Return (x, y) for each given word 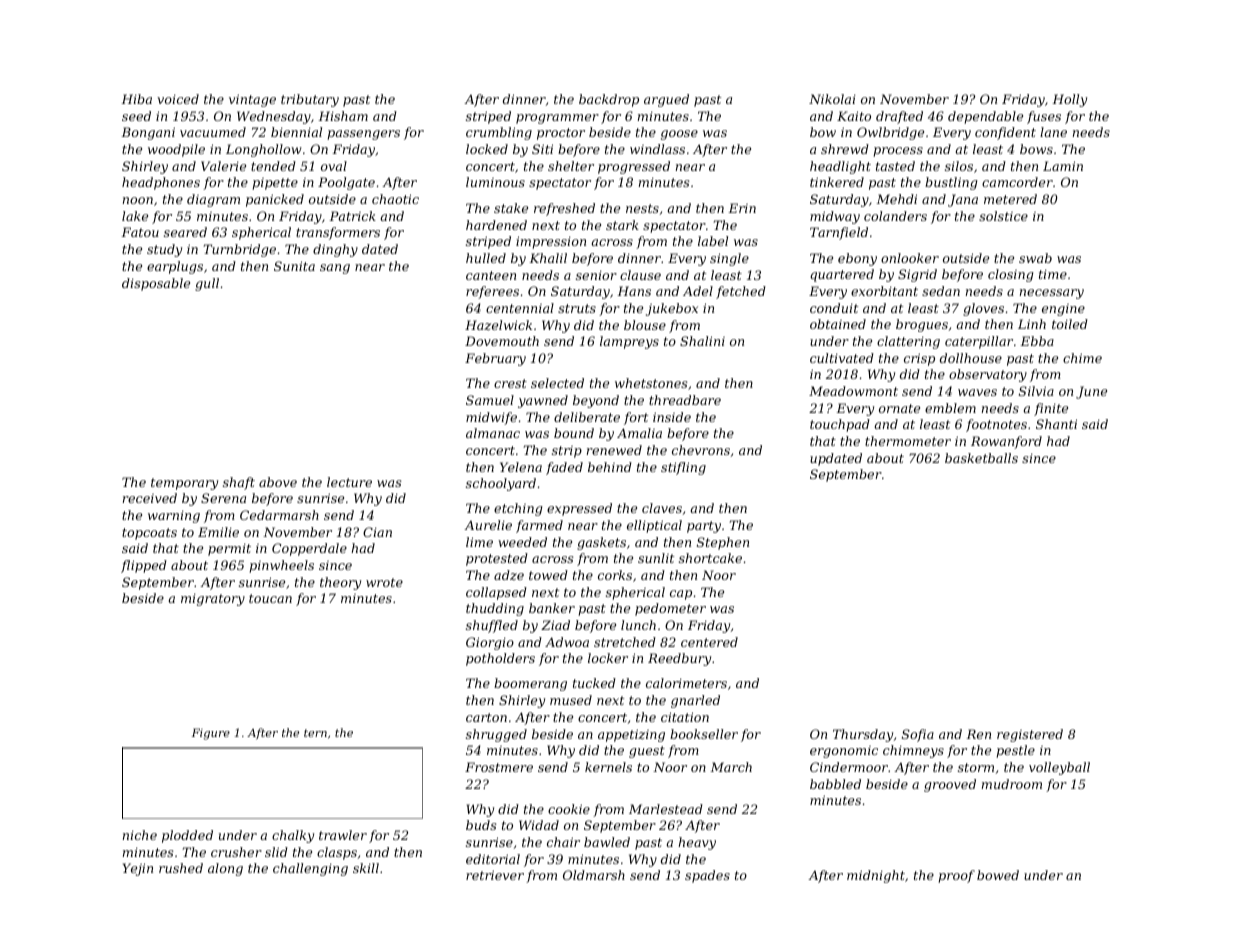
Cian (377, 532)
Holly (1069, 100)
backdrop (609, 100)
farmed (539, 526)
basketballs (981, 458)
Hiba (136, 99)
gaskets (601, 543)
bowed (998, 875)
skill (366, 868)
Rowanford (1006, 442)
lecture (349, 482)
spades (707, 876)
